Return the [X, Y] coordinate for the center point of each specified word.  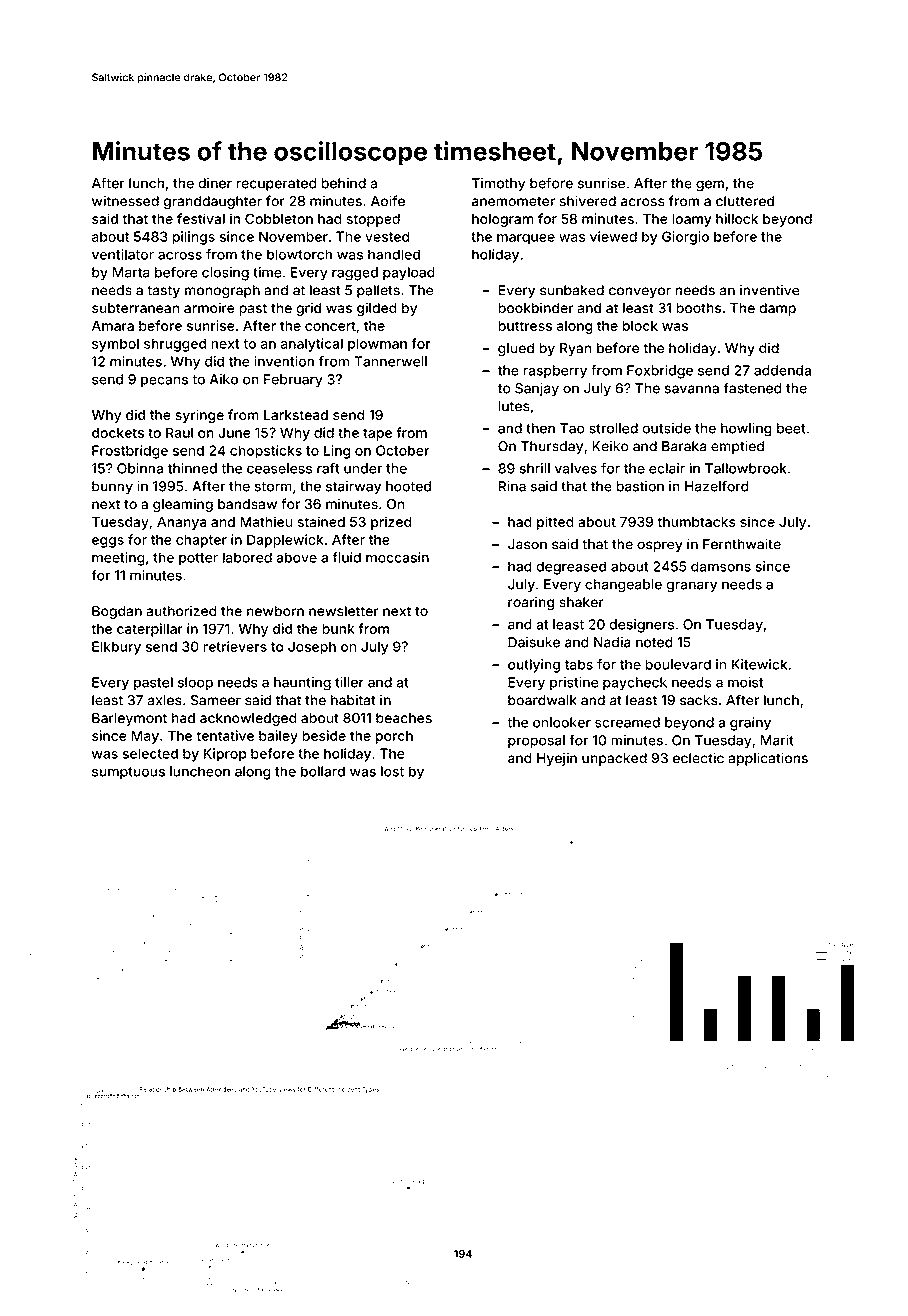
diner [215, 183]
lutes [513, 406]
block [640, 325]
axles [165, 700]
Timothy [498, 185]
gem [710, 186]
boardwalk [542, 700]
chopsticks [266, 452]
